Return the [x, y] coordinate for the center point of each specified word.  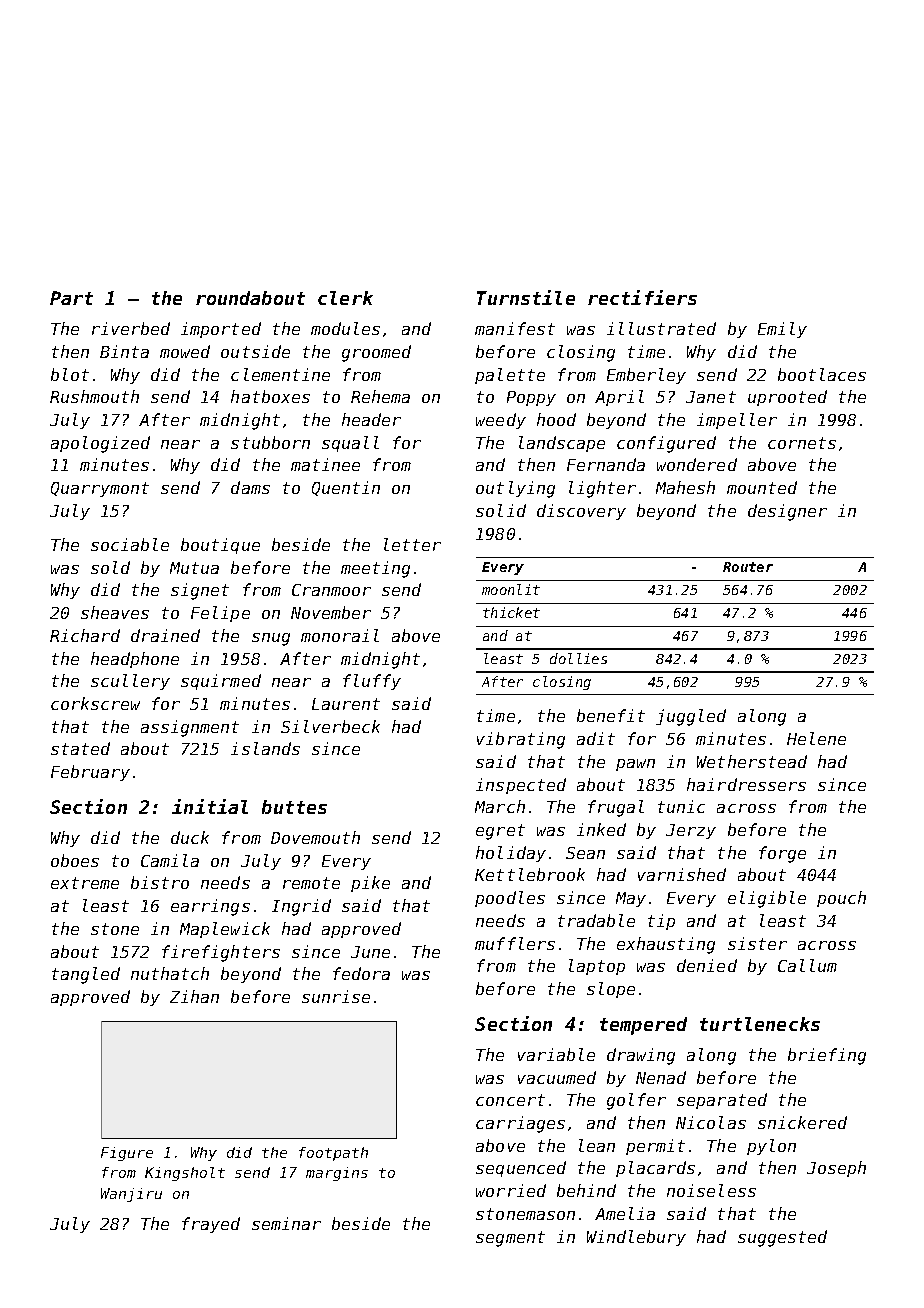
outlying [515, 489]
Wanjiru [131, 1195]
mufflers [515, 943]
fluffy [372, 682]
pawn [635, 765]
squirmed [221, 682]
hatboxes [270, 396]
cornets [802, 443]
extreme [85, 883]
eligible [767, 899]
